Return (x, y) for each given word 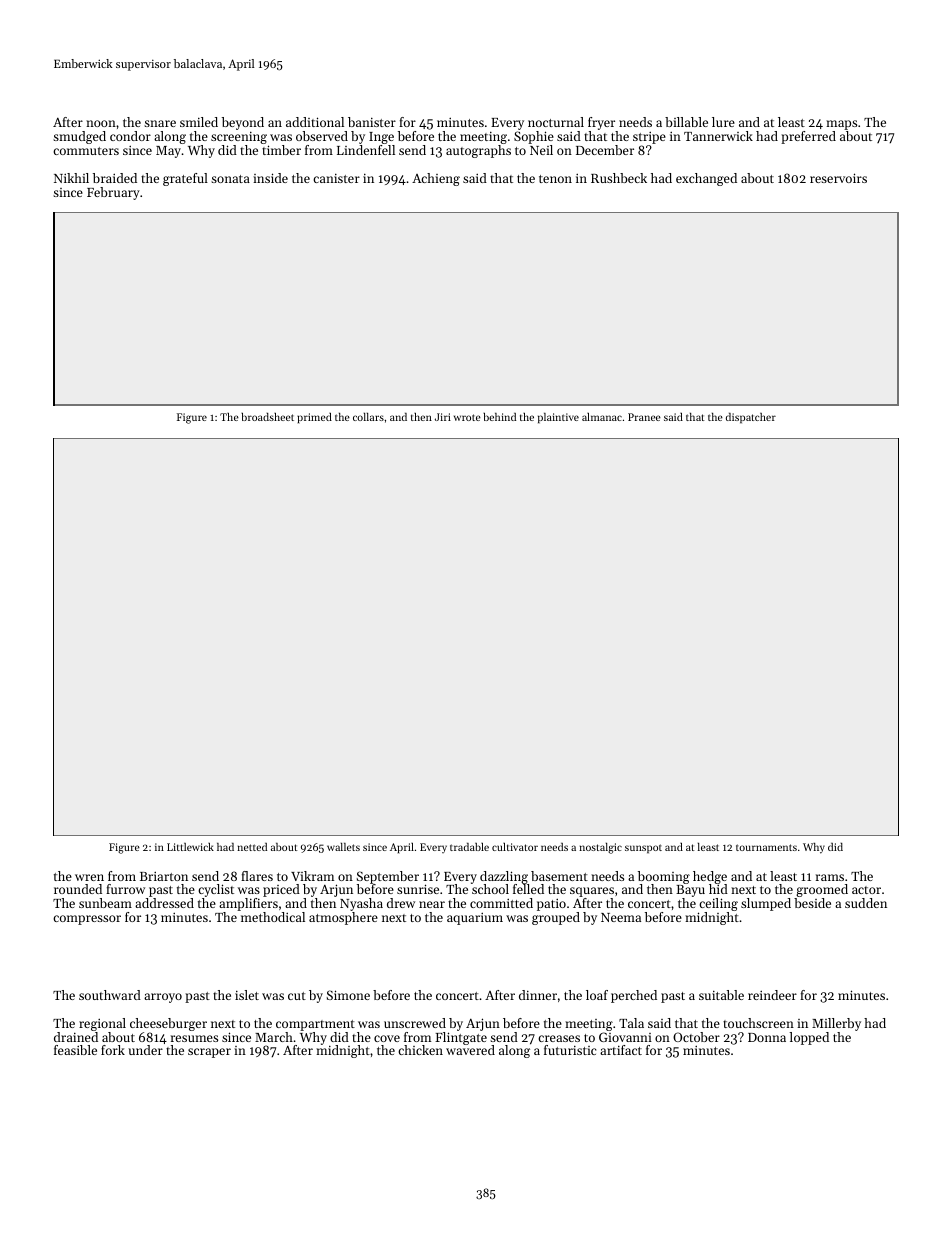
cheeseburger (168, 1024)
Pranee (644, 417)
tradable (469, 847)
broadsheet (267, 417)
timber (281, 150)
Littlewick (190, 847)
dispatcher (751, 418)
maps (841, 125)
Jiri (443, 417)
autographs (478, 151)
